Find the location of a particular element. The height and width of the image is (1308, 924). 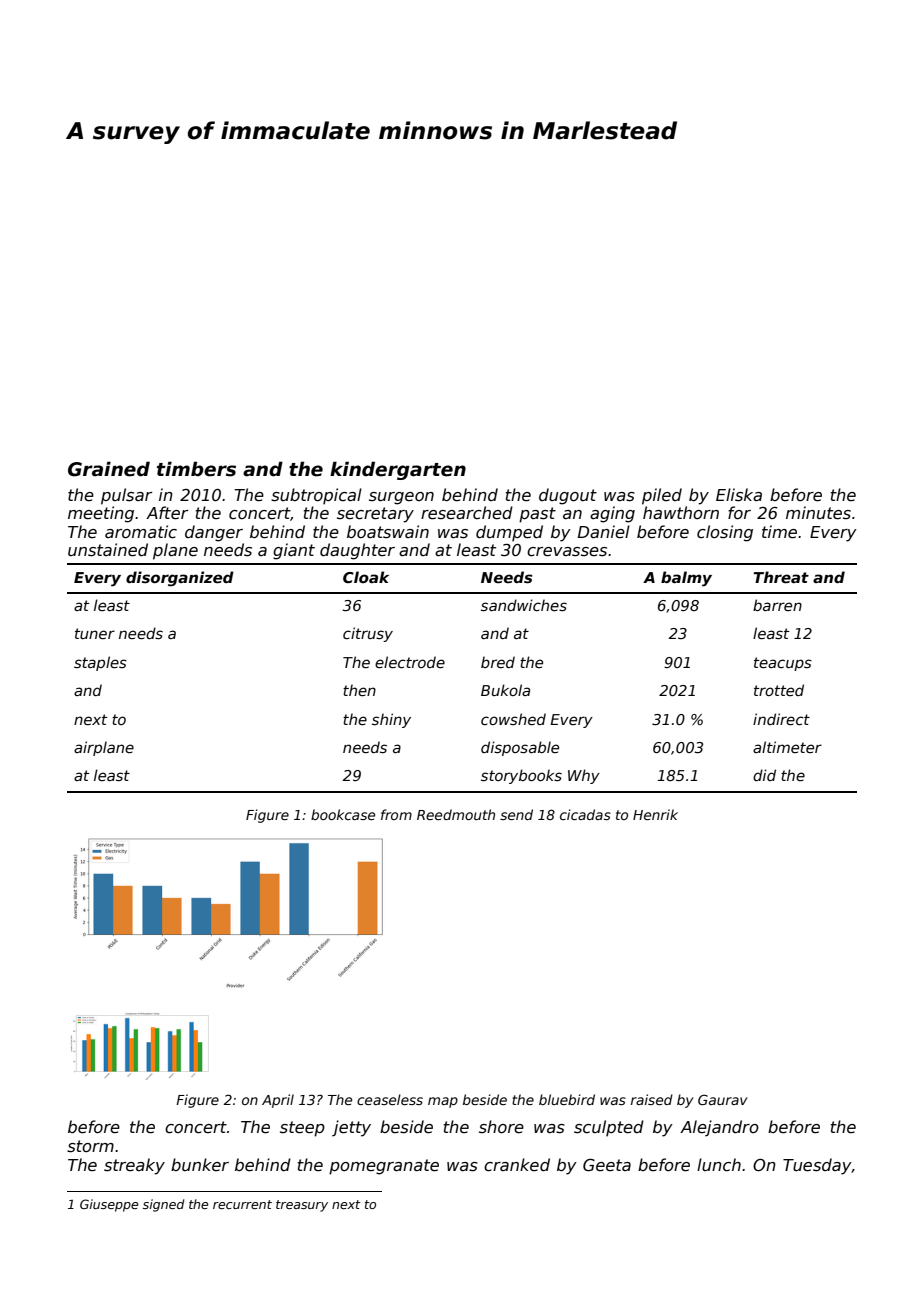

kindergarten is located at coordinates (398, 470).
